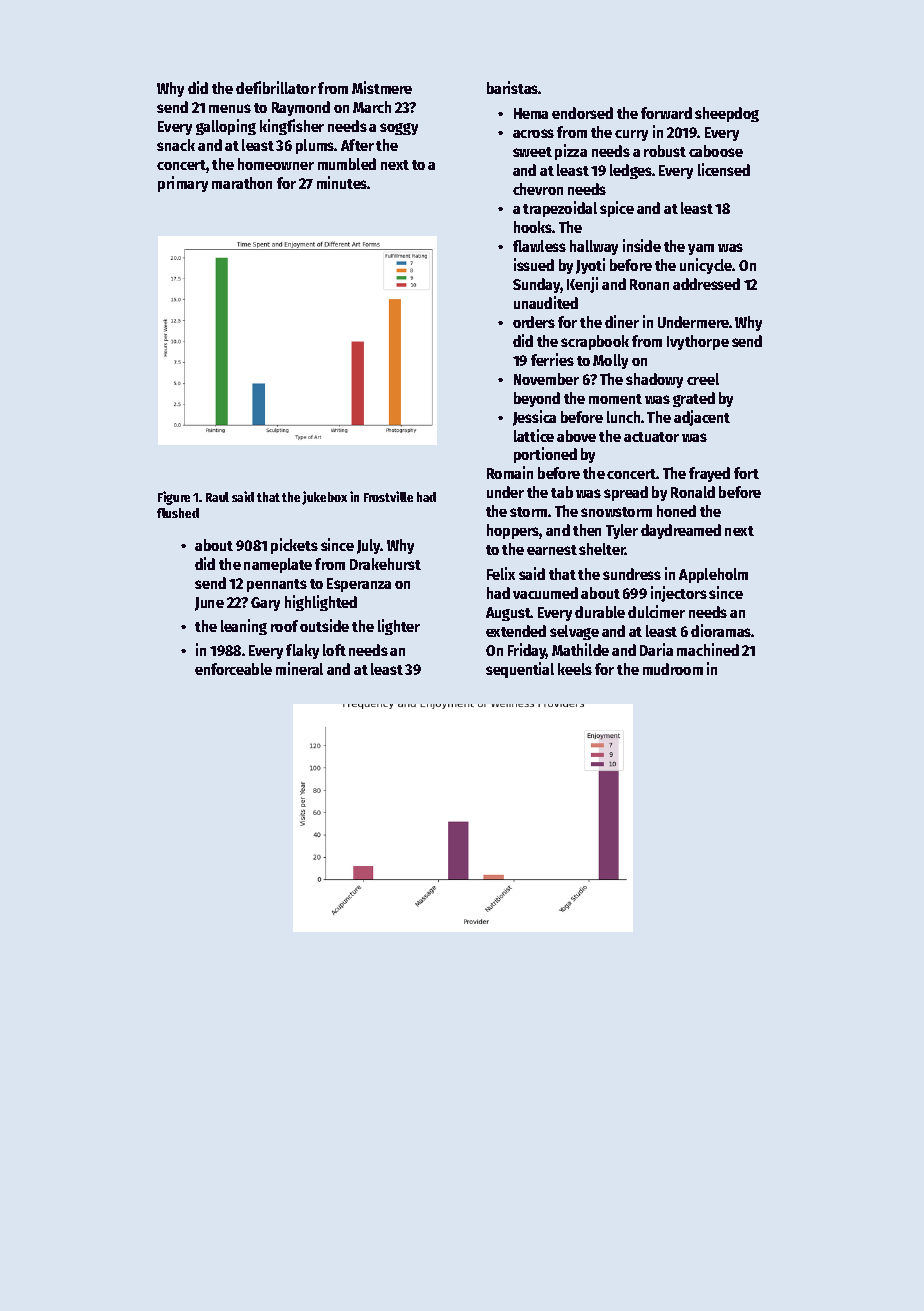 Image resolution: width=924 pixels, height=1311 pixels. What do you see at coordinates (651, 437) in the document?
I see `actuator` at bounding box center [651, 437].
